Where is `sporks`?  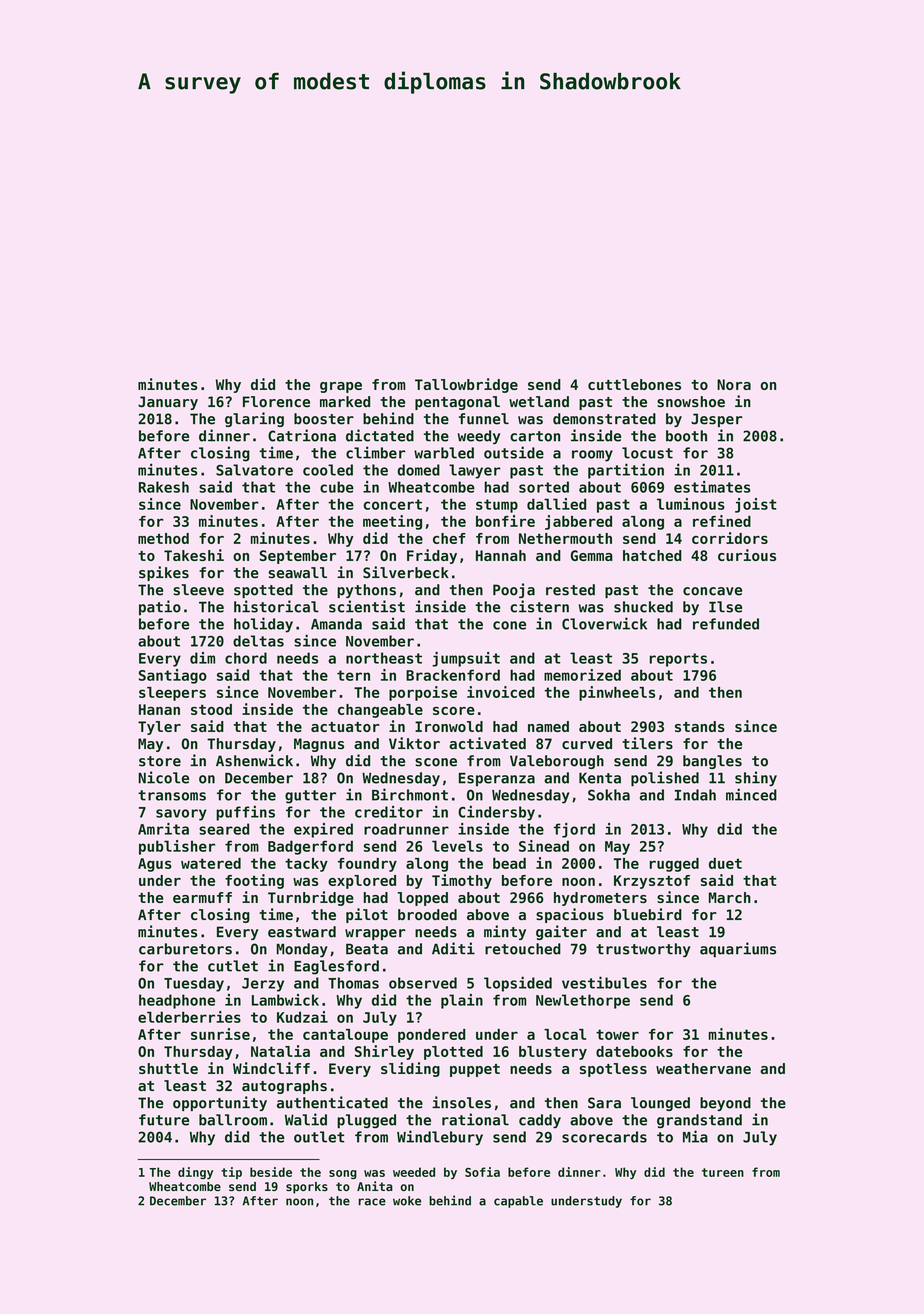
sporks is located at coordinates (307, 1188).
